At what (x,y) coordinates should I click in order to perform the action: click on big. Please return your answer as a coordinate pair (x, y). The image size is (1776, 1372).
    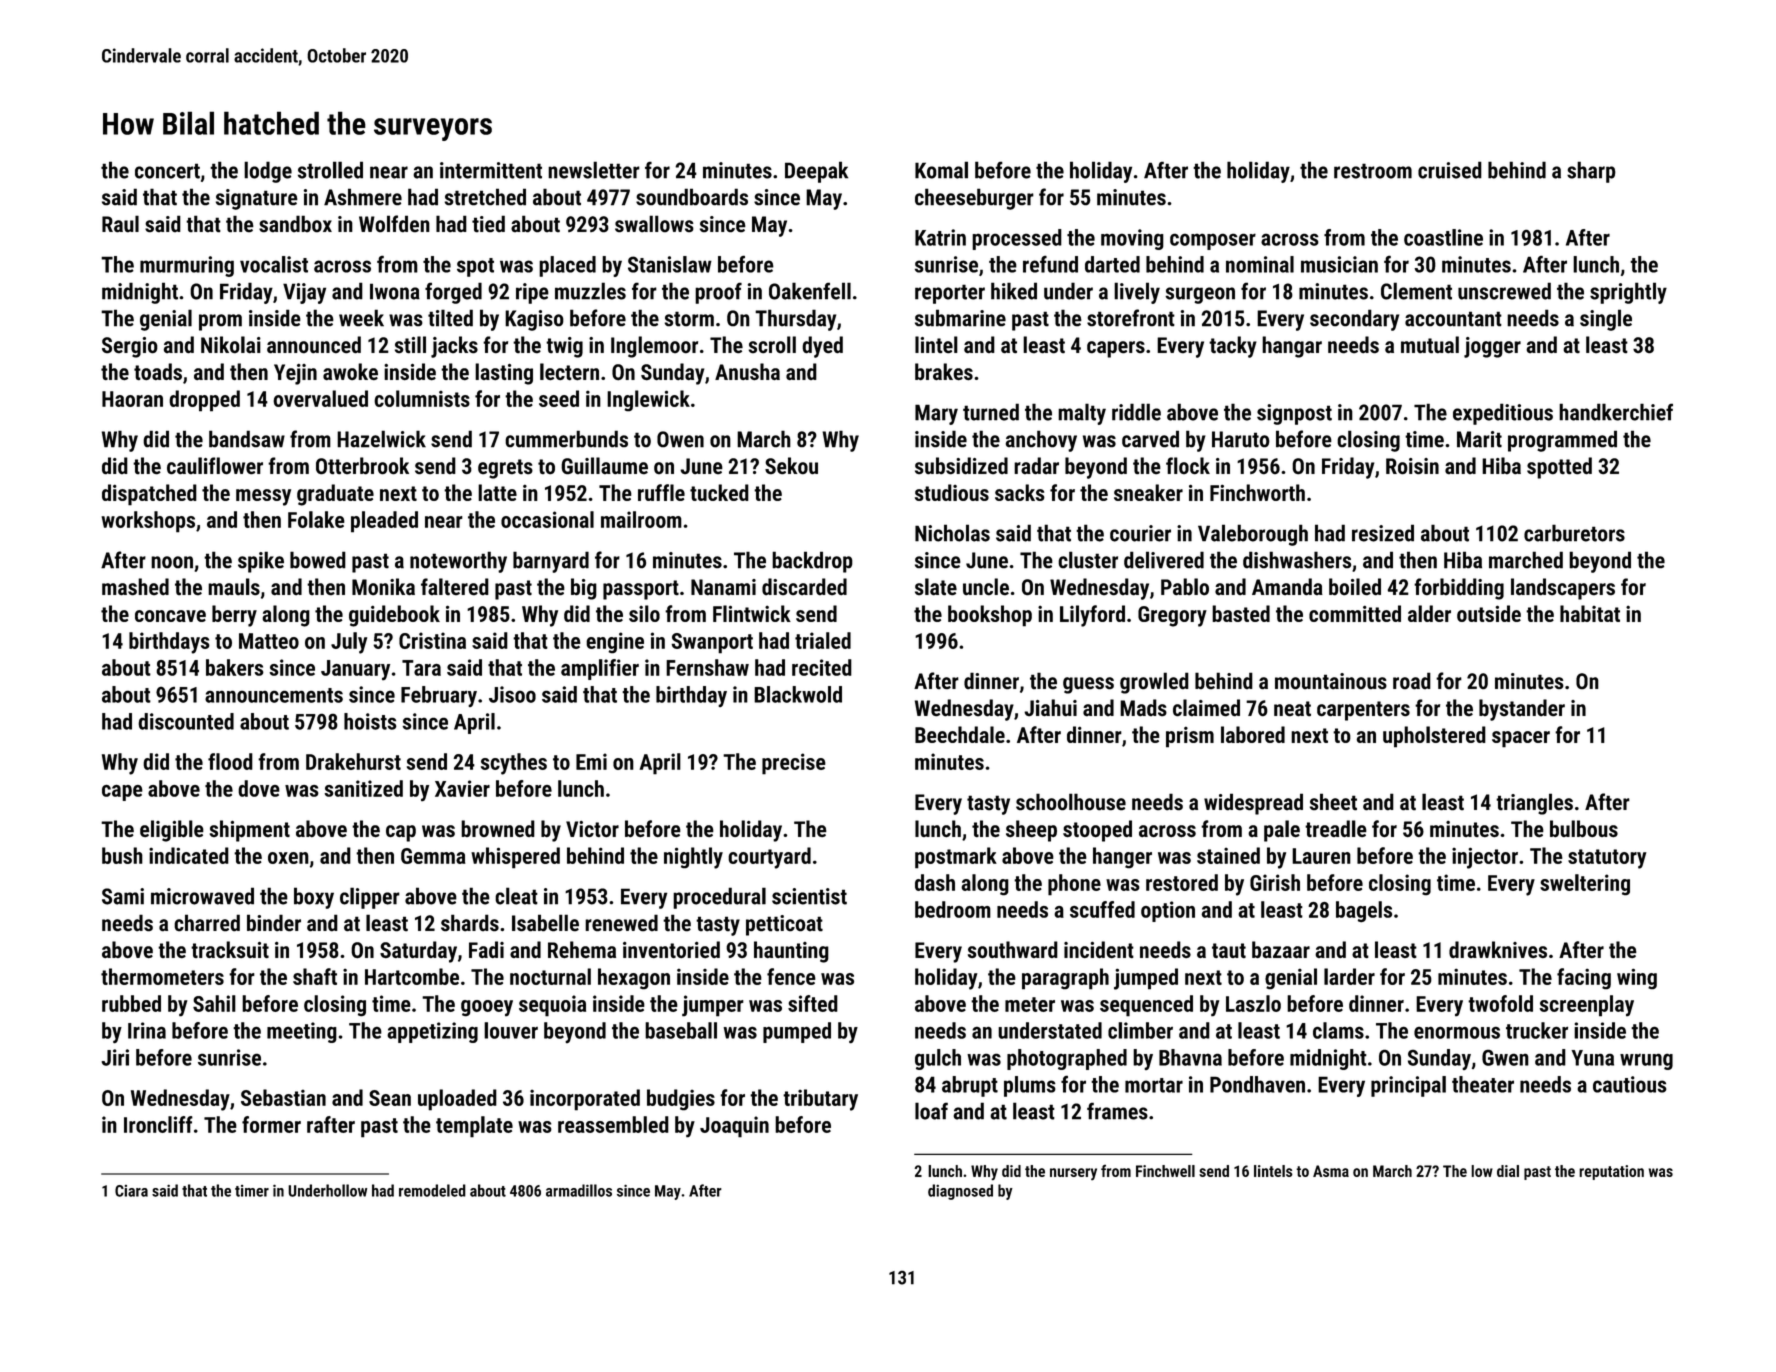
    Looking at the image, I should click on (584, 589).
